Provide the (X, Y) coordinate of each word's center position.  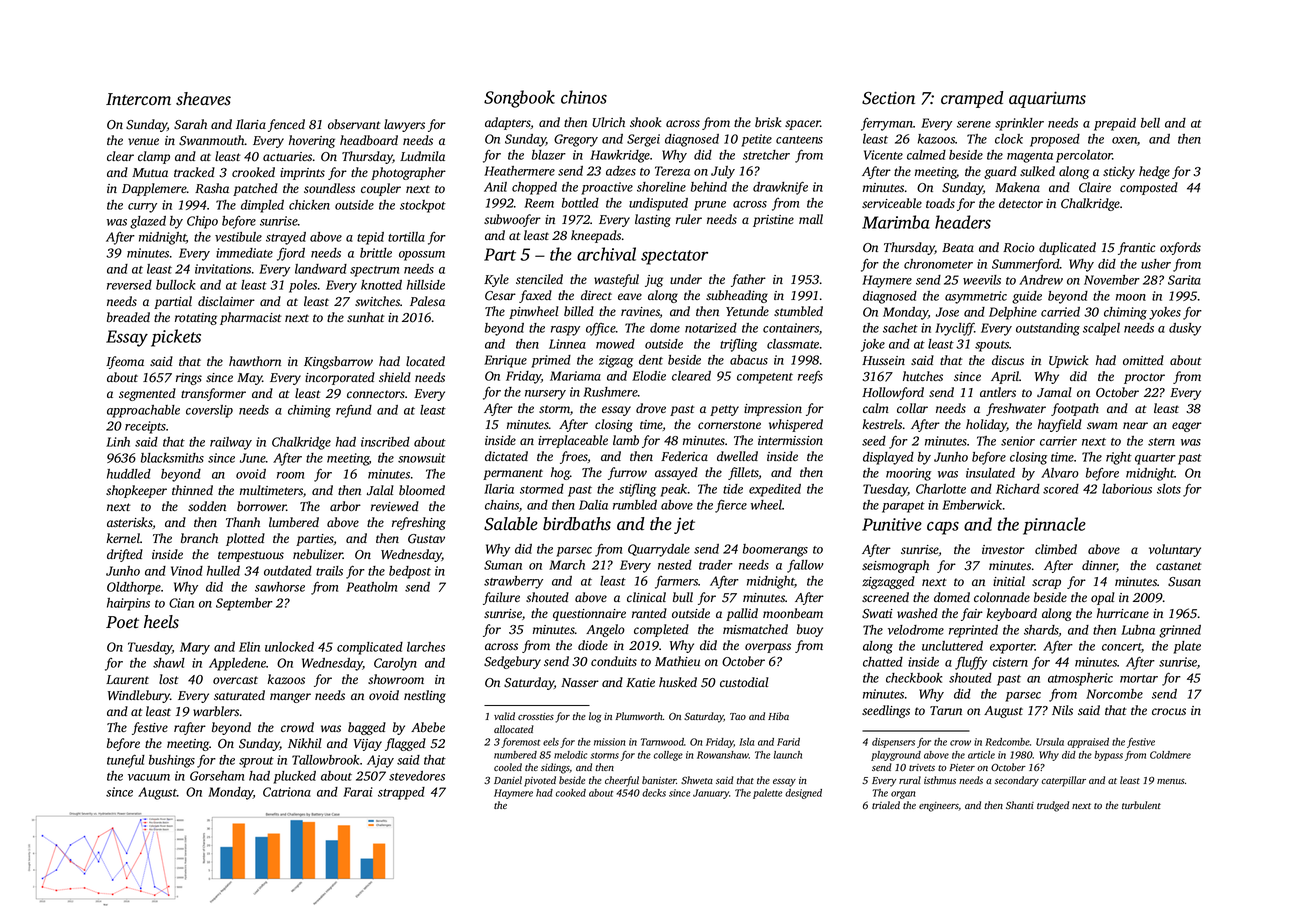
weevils (982, 280)
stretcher (766, 155)
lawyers (404, 125)
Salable (511, 524)
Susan (1184, 582)
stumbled (798, 311)
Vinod (187, 571)
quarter (1155, 459)
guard (1000, 172)
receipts (145, 427)
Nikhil (305, 743)
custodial (744, 682)
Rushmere (610, 392)
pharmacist (251, 318)
